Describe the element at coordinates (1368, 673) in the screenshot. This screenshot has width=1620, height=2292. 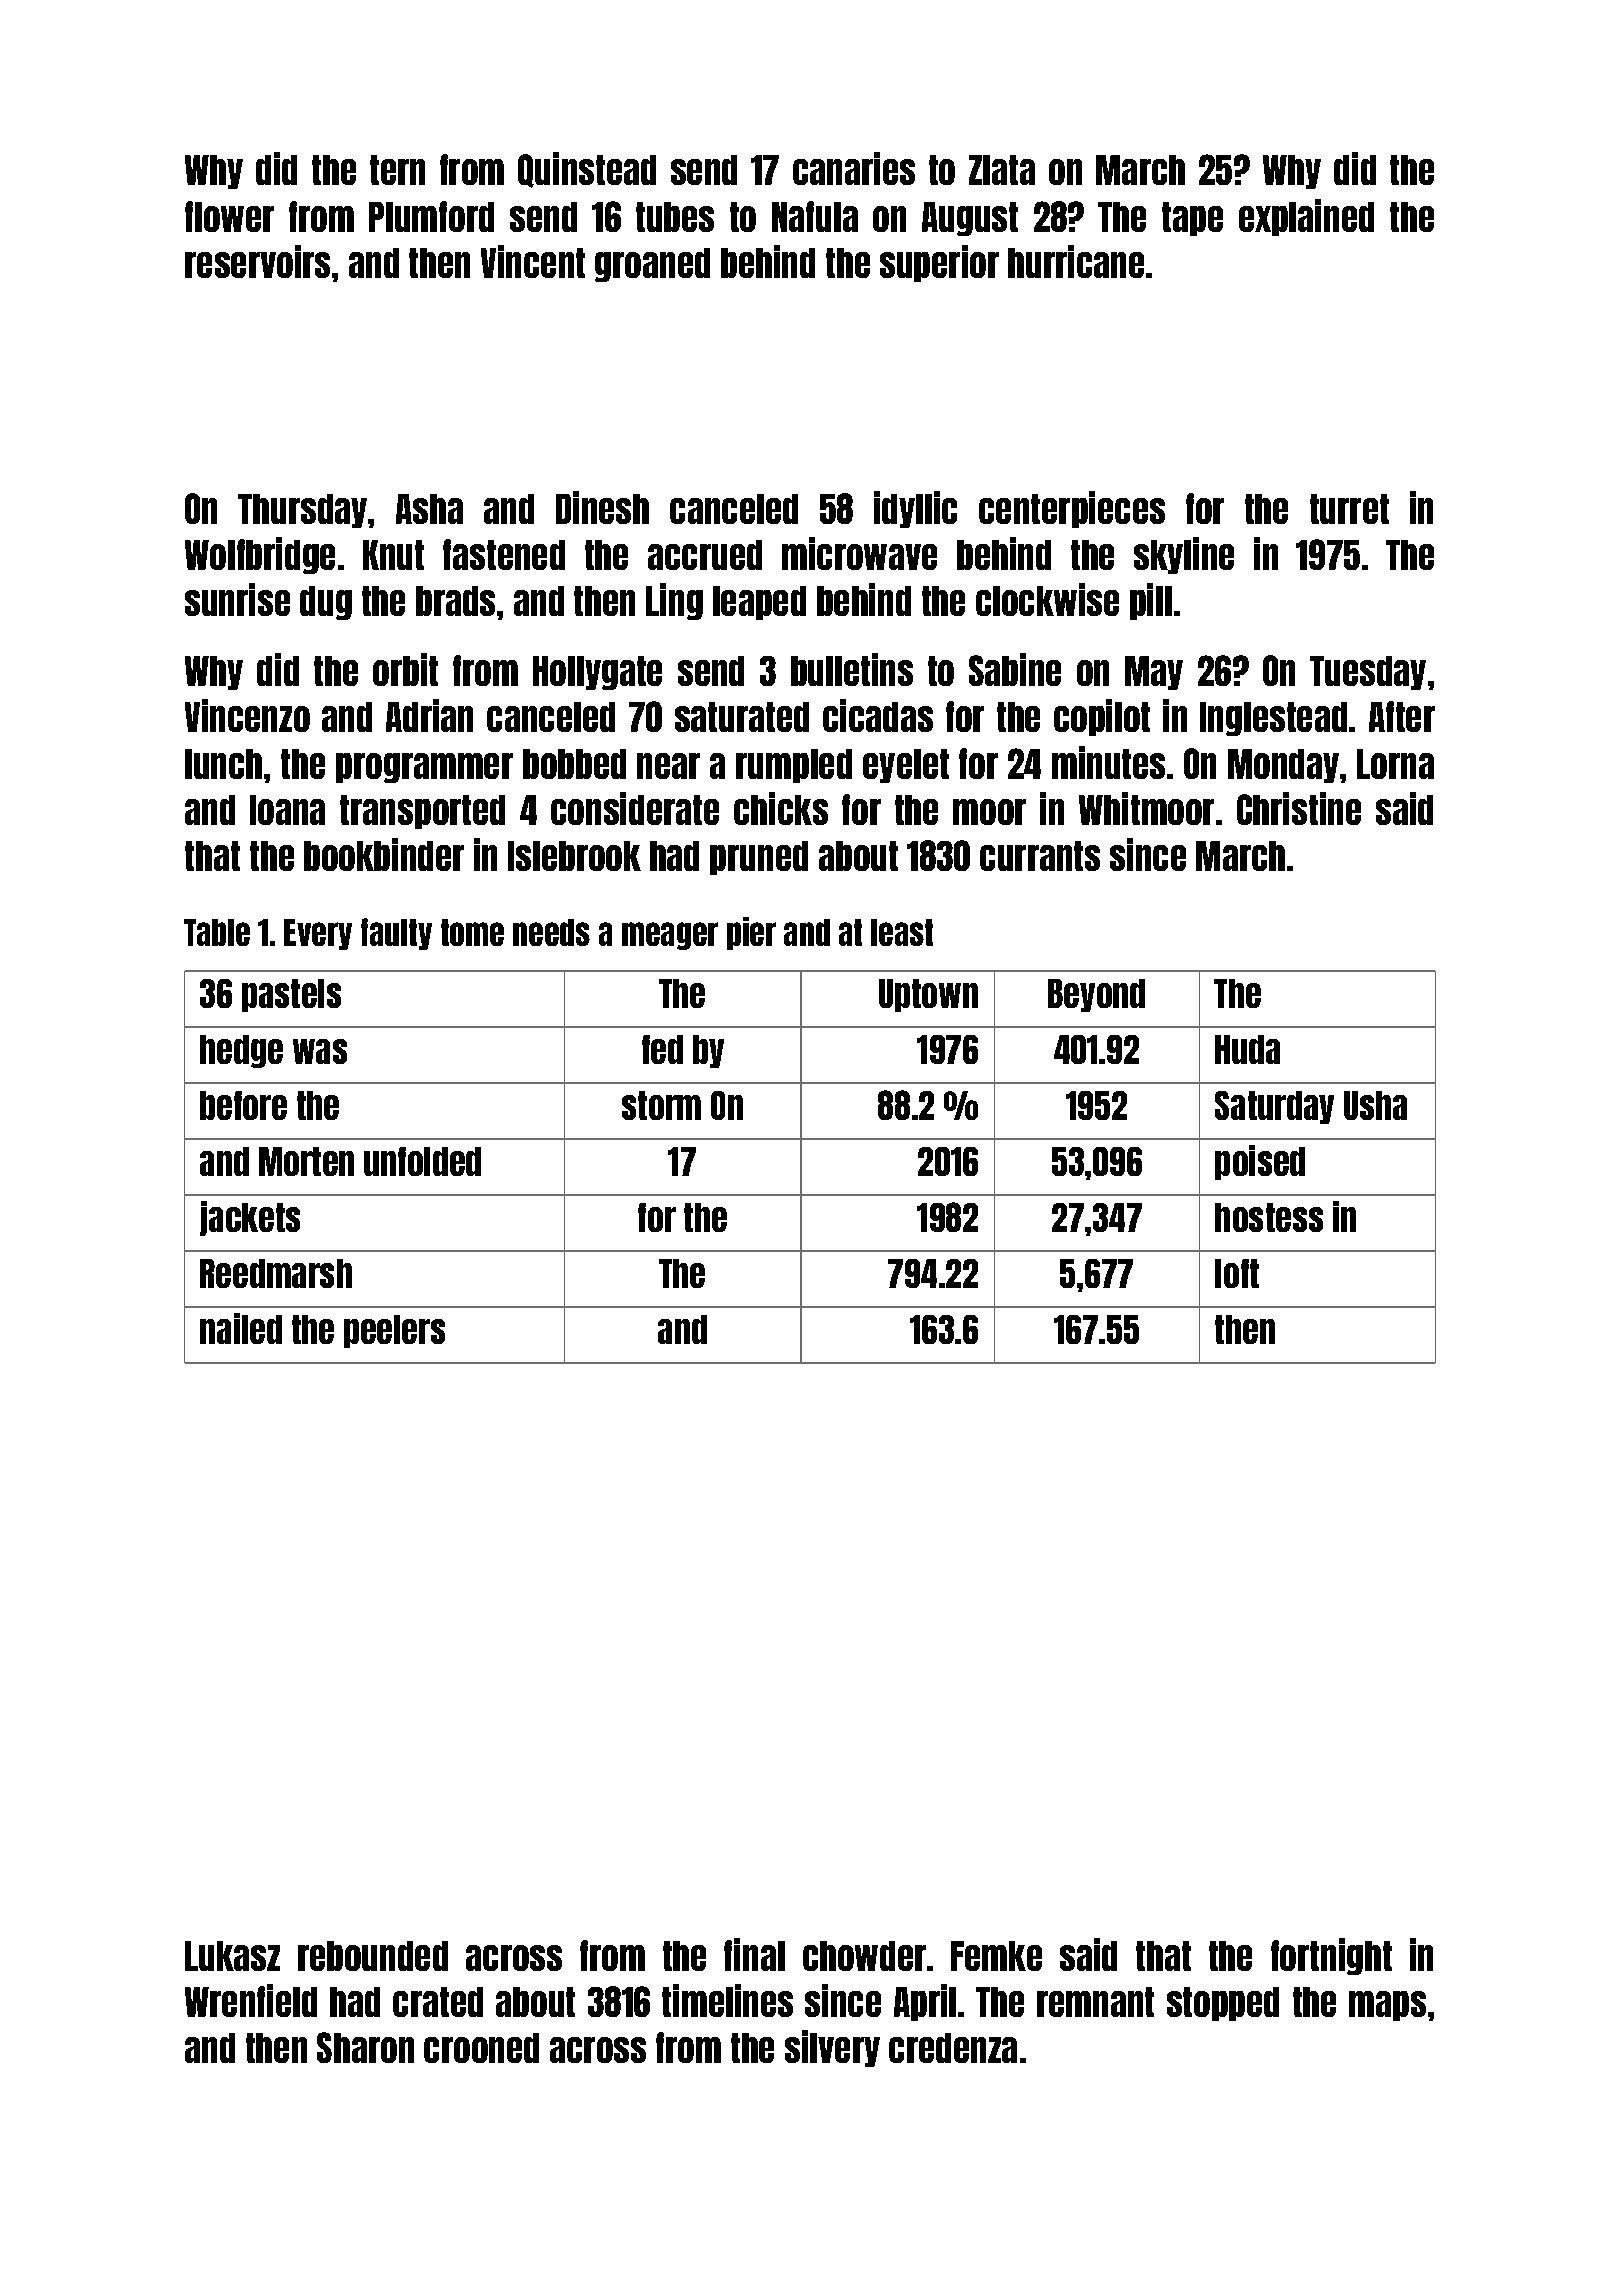
I see `Tuesday` at that location.
